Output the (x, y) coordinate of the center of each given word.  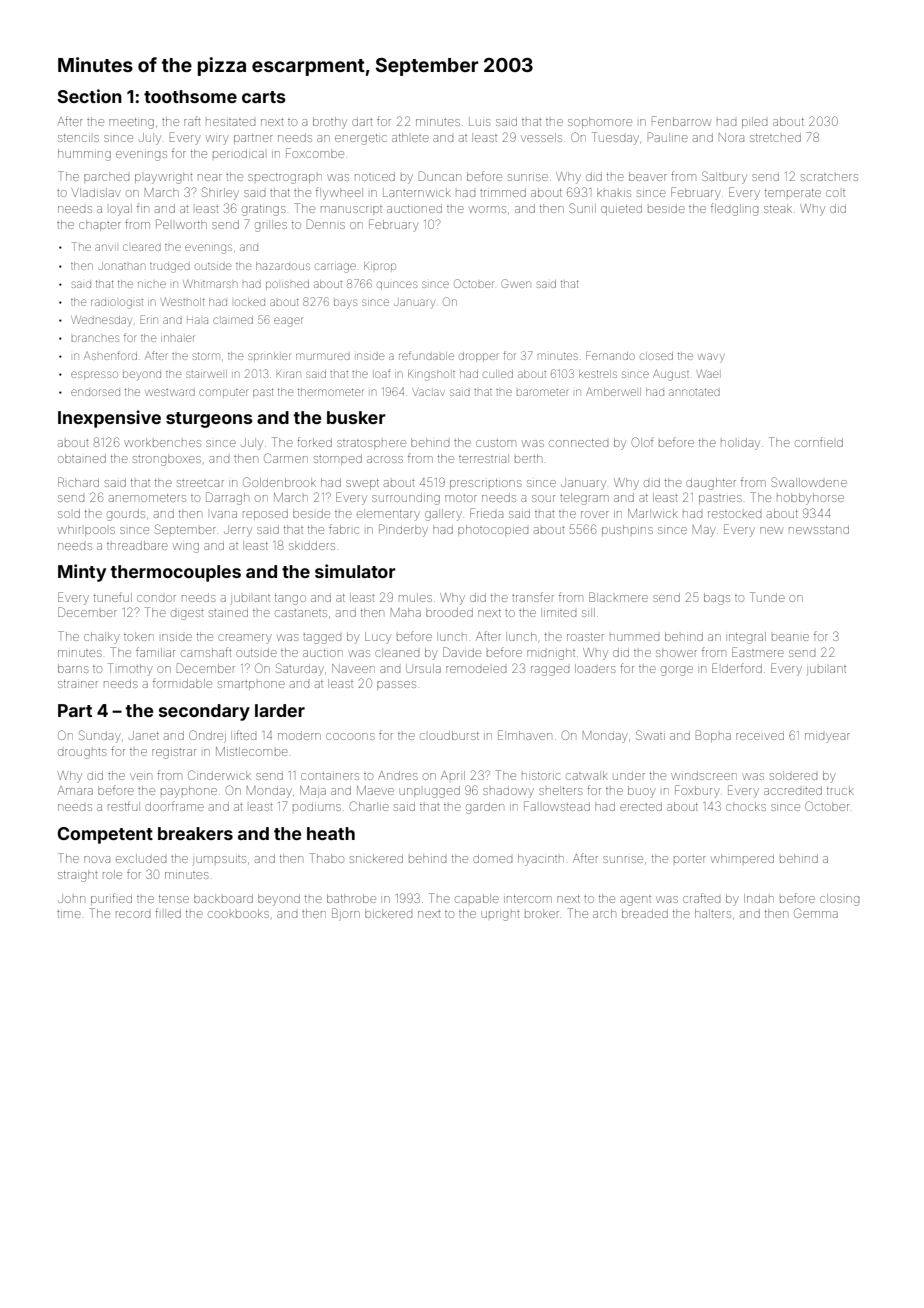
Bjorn (346, 914)
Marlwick (653, 513)
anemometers (147, 498)
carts (264, 97)
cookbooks (238, 913)
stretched (775, 137)
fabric (344, 529)
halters (713, 913)
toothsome (190, 96)
